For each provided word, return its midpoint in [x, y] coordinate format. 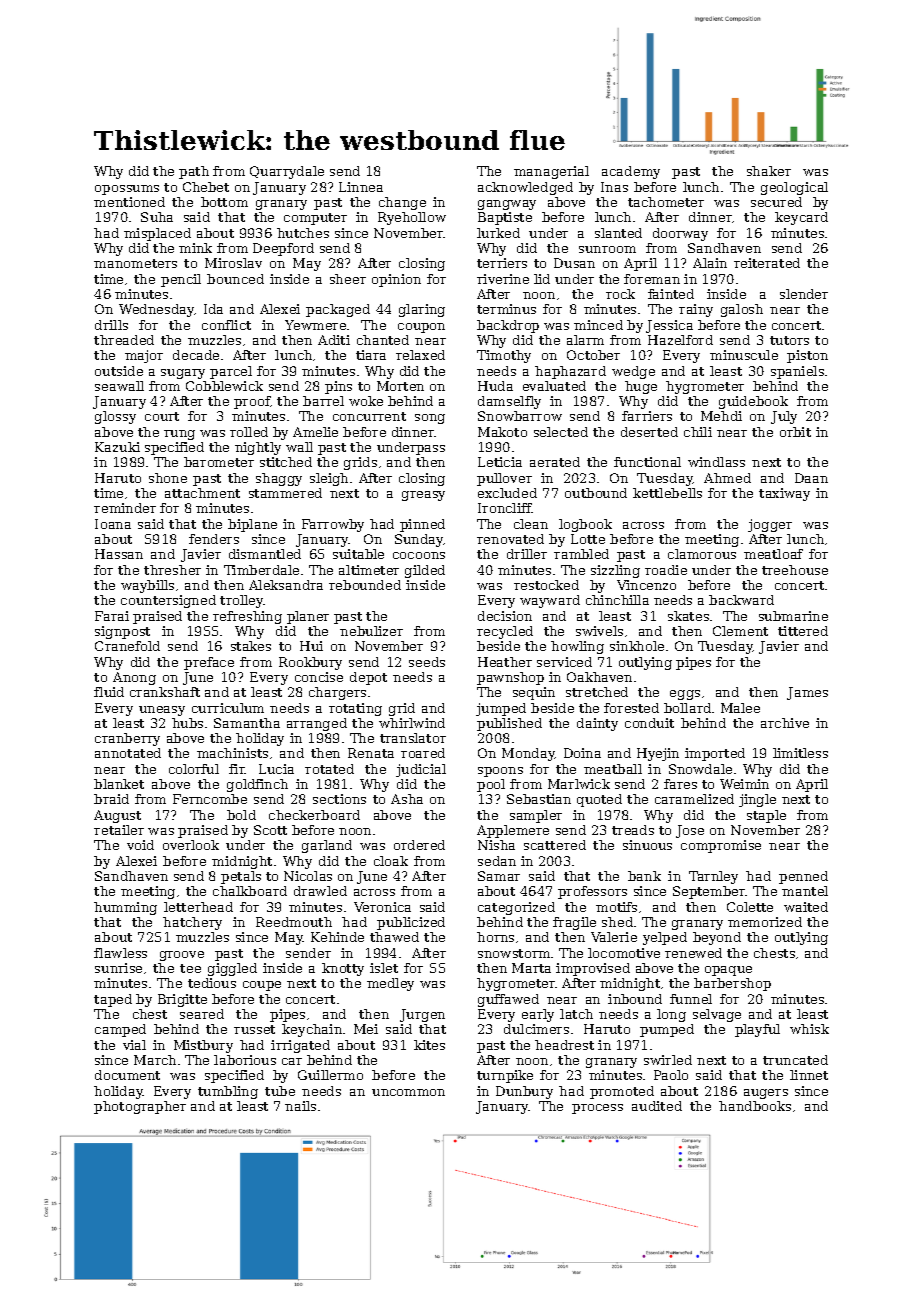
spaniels [797, 372]
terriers [502, 263]
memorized [765, 922]
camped [120, 1030]
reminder [125, 508]
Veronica [382, 907]
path [194, 172]
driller [527, 554]
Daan [811, 478]
